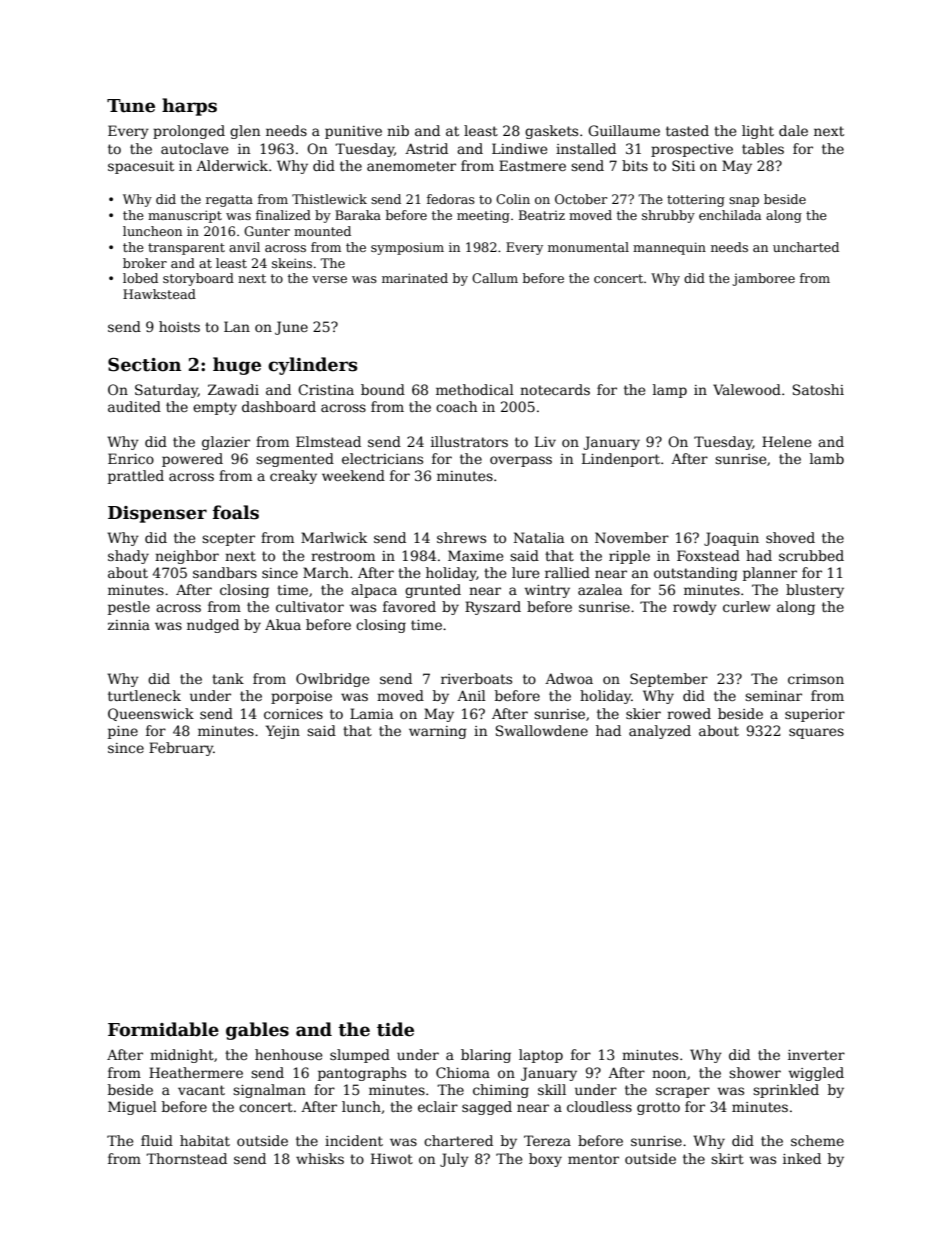  Describe the element at coordinates (660, 732) in the document. I see `analyzed` at that location.
